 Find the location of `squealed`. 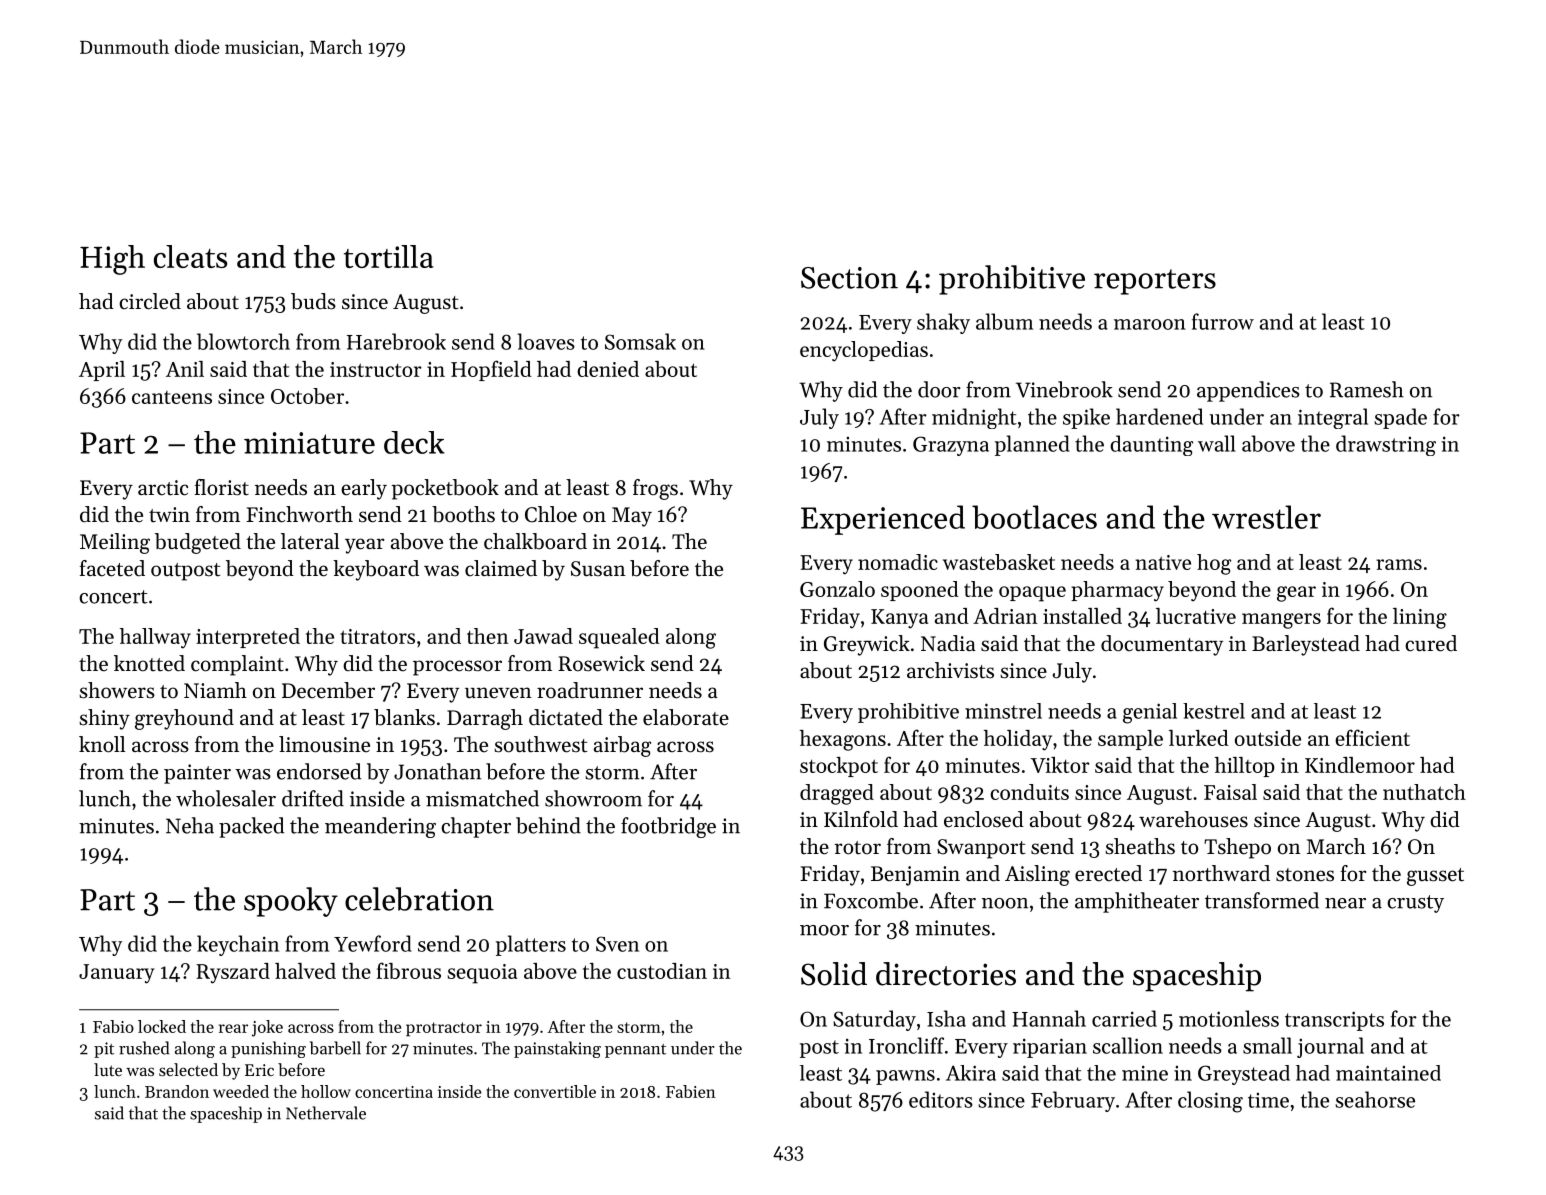

squealed is located at coordinates (619, 638).
